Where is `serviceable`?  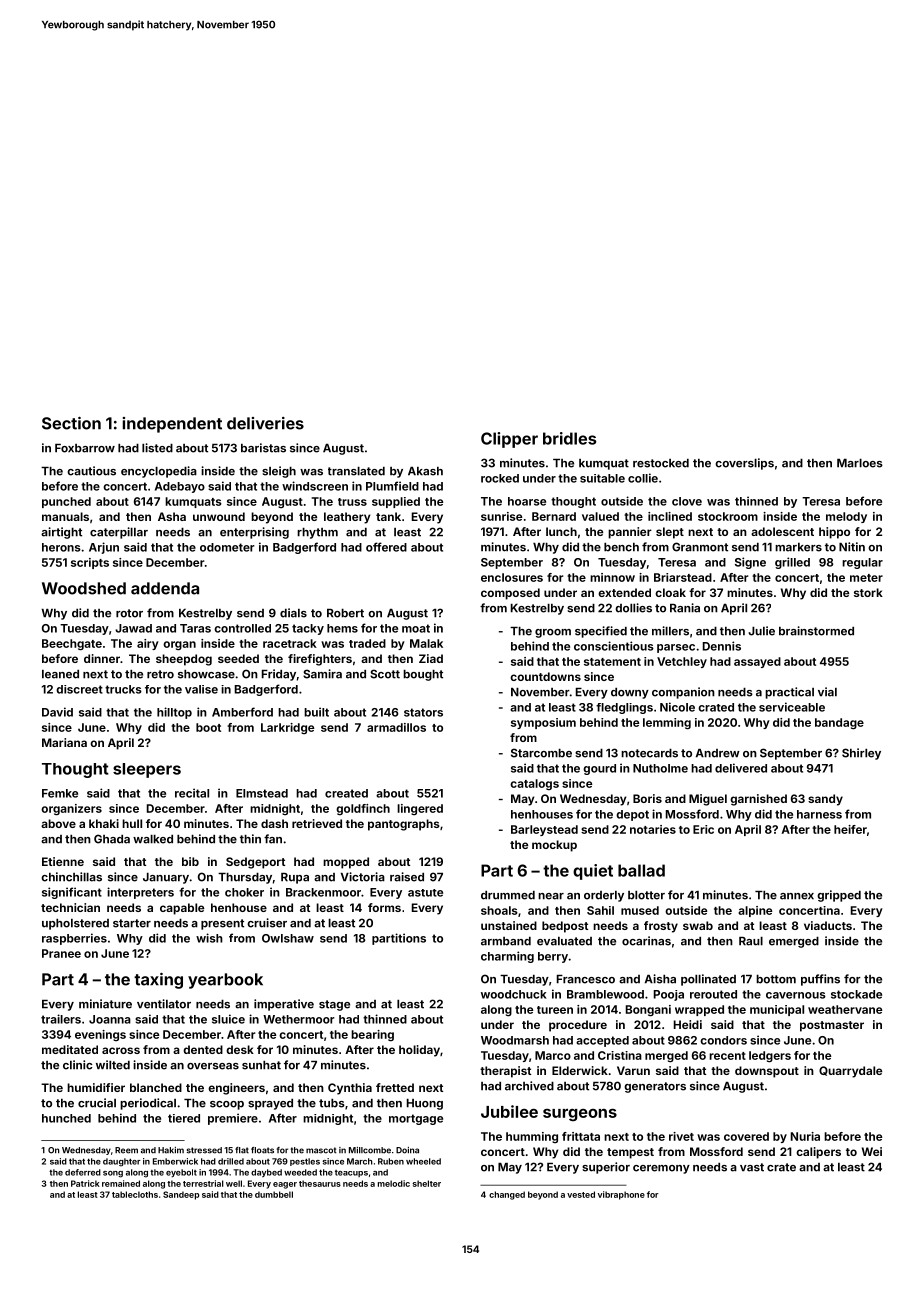
serviceable is located at coordinates (792, 707).
